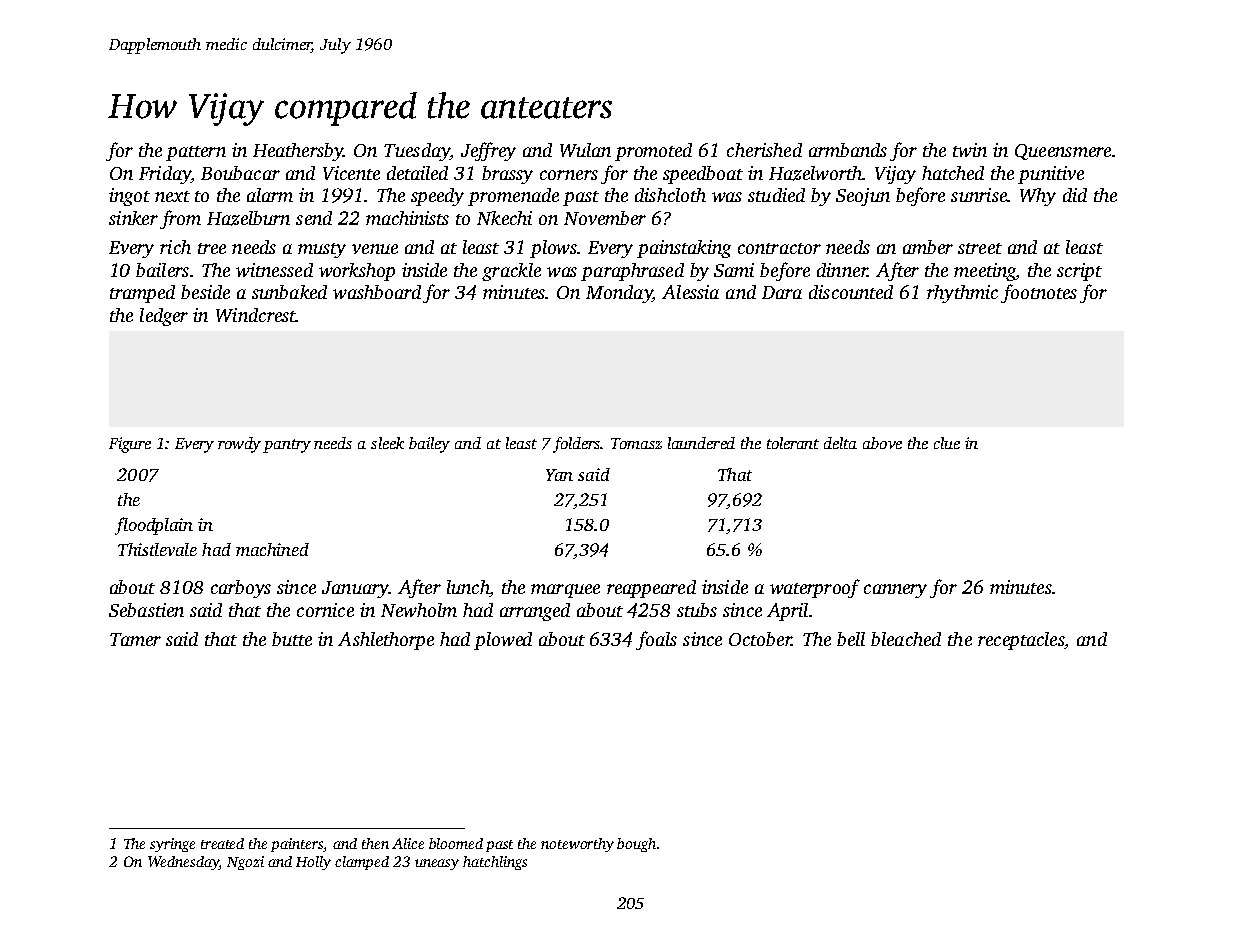  I want to click on clue, so click(947, 443).
